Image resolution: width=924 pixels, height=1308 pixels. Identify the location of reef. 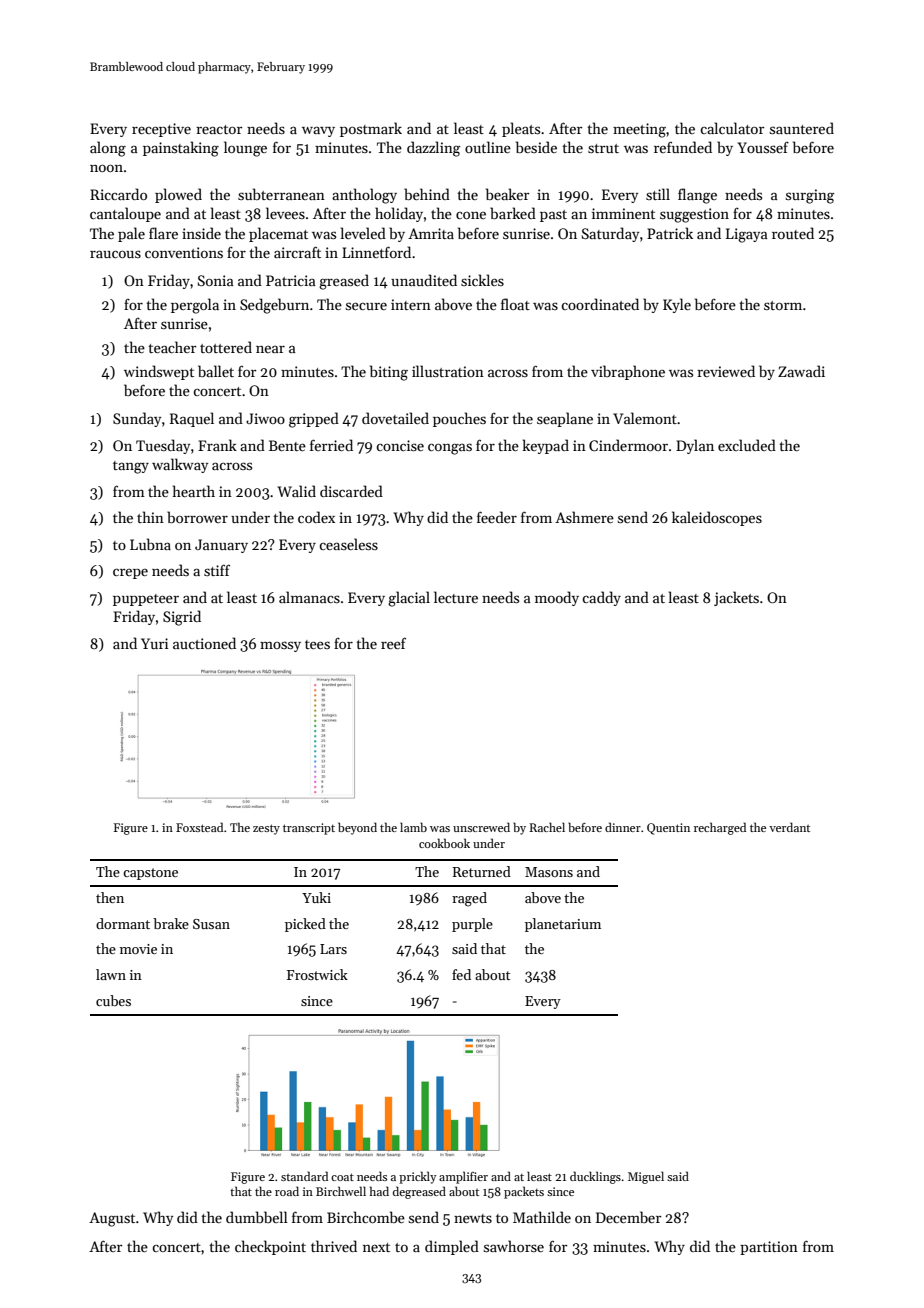
(393, 643).
